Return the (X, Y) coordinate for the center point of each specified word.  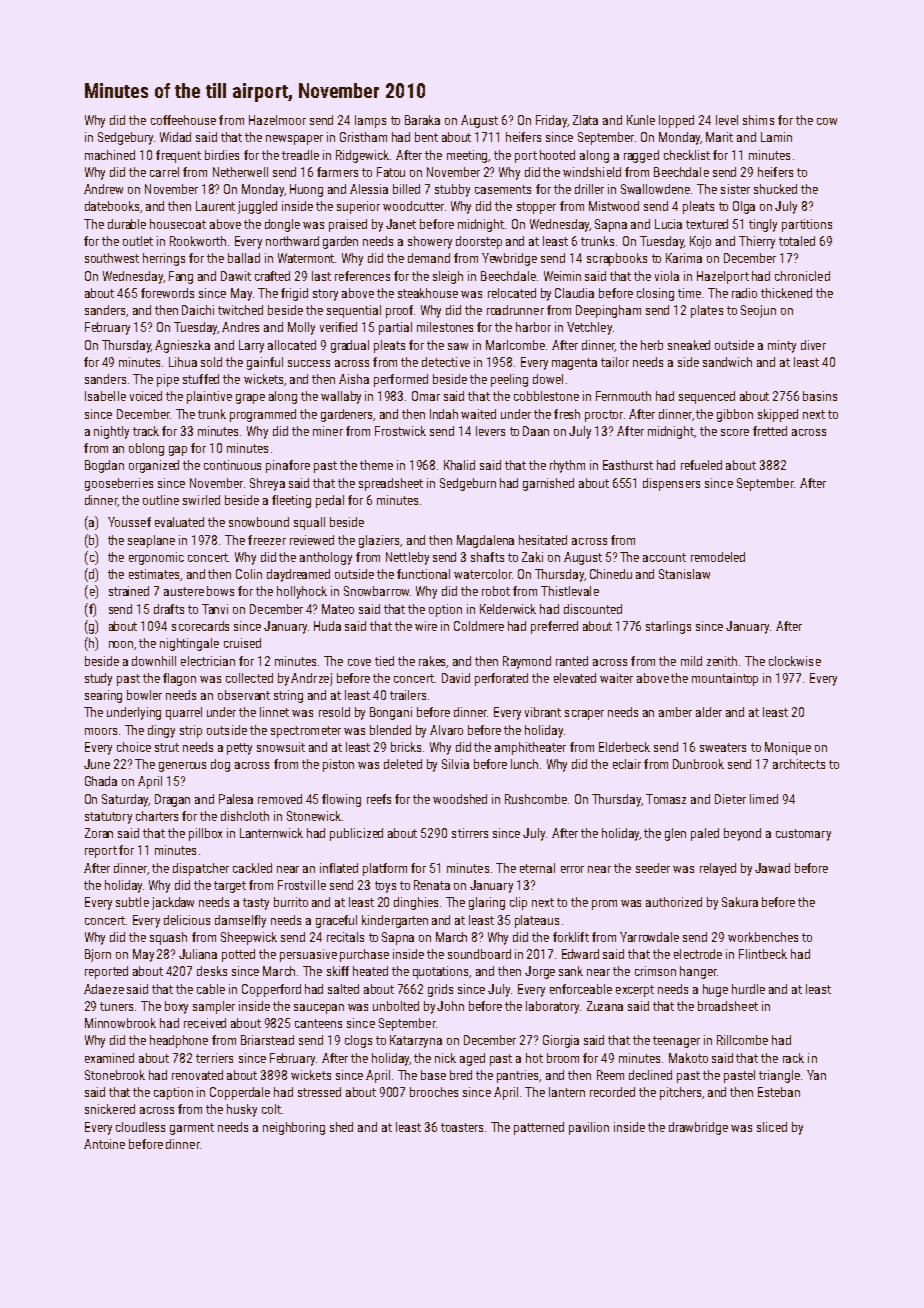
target (230, 887)
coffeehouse (183, 120)
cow (827, 121)
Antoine (104, 1144)
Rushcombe (536, 799)
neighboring (294, 1128)
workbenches (763, 937)
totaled (797, 241)
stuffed (201, 379)
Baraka (422, 120)
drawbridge (698, 1128)
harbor (533, 327)
